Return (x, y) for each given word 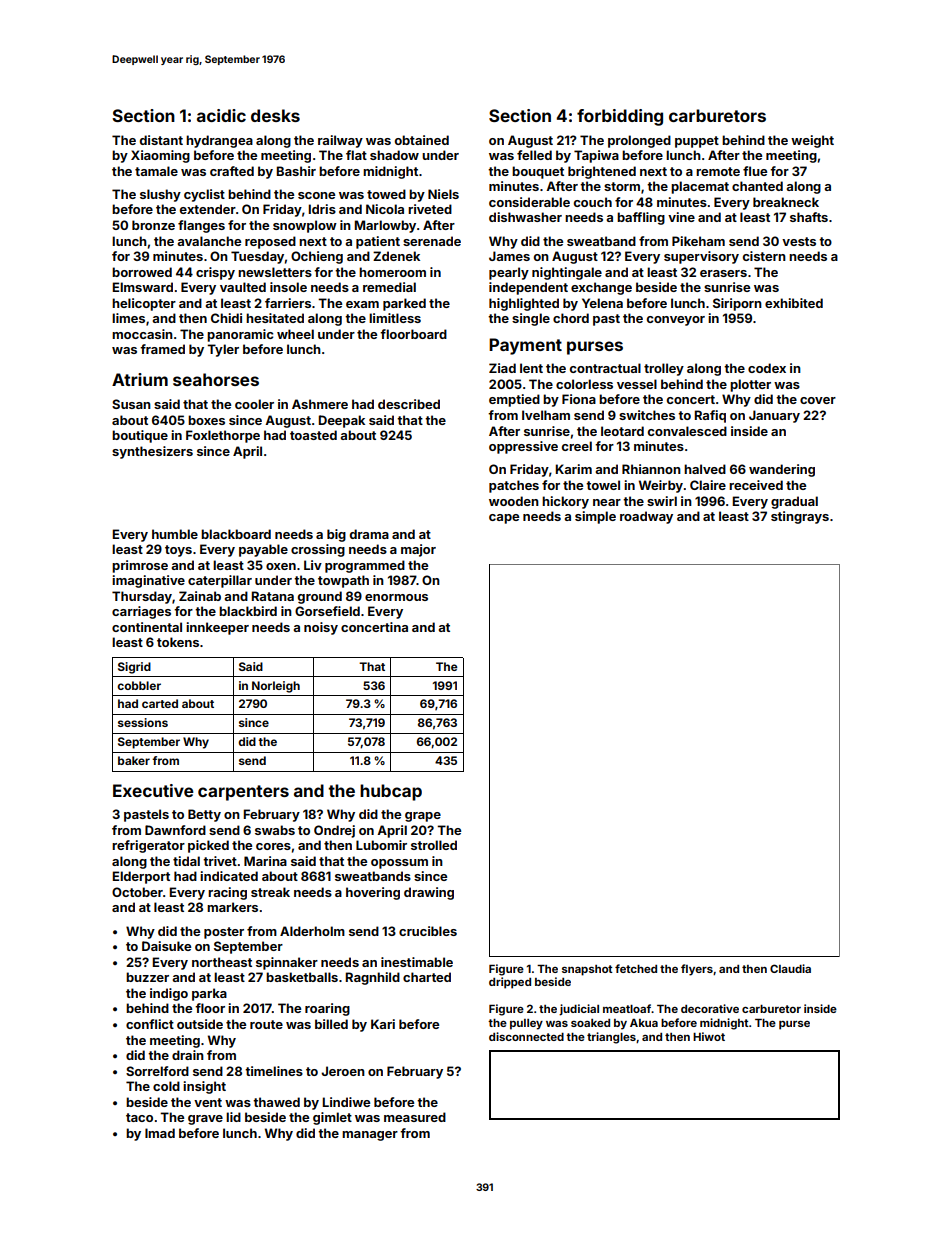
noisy (321, 628)
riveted (430, 209)
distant (161, 140)
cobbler (139, 685)
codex (767, 368)
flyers (697, 970)
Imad (160, 1133)
